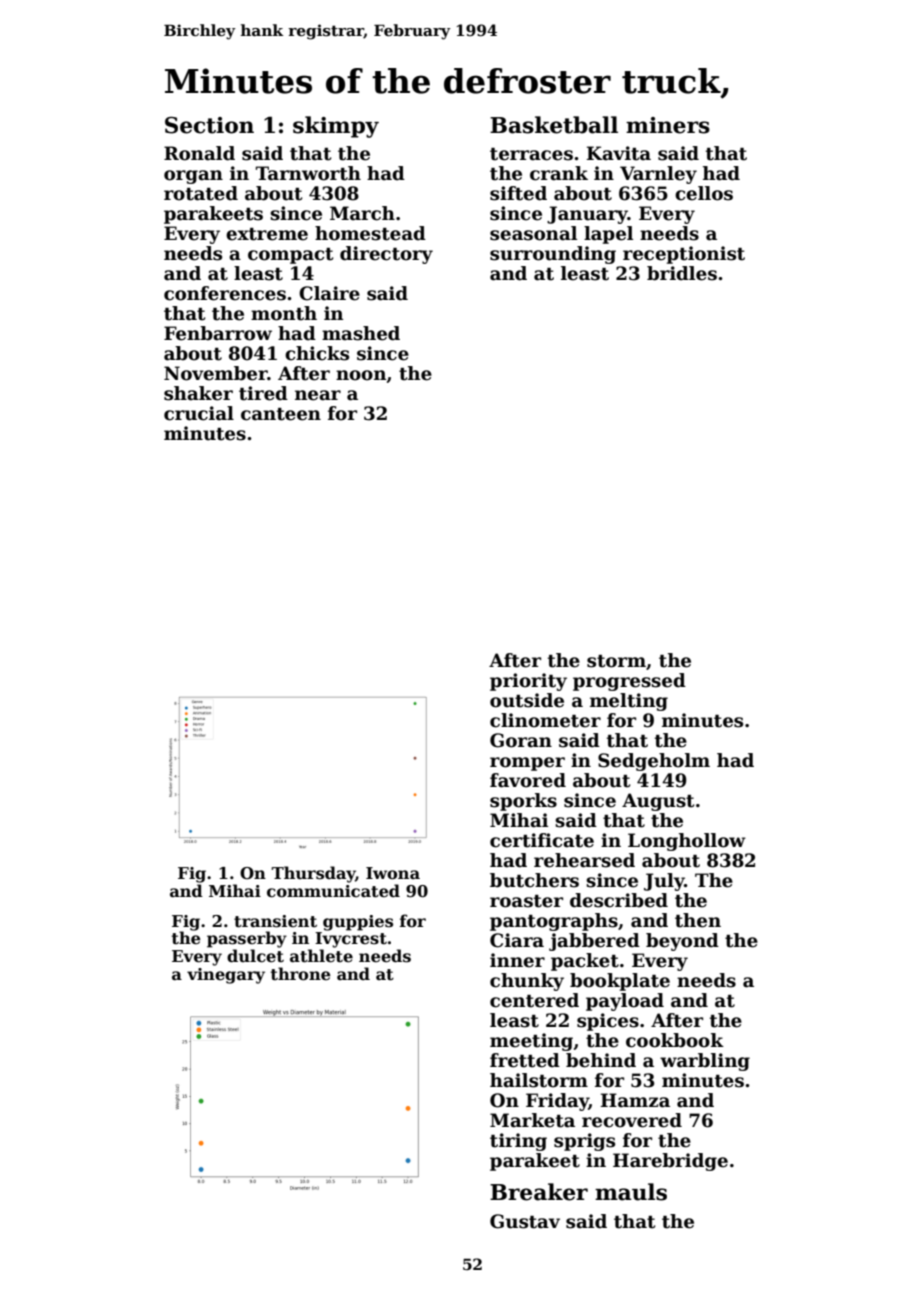  I want to click on miners, so click(668, 125).
